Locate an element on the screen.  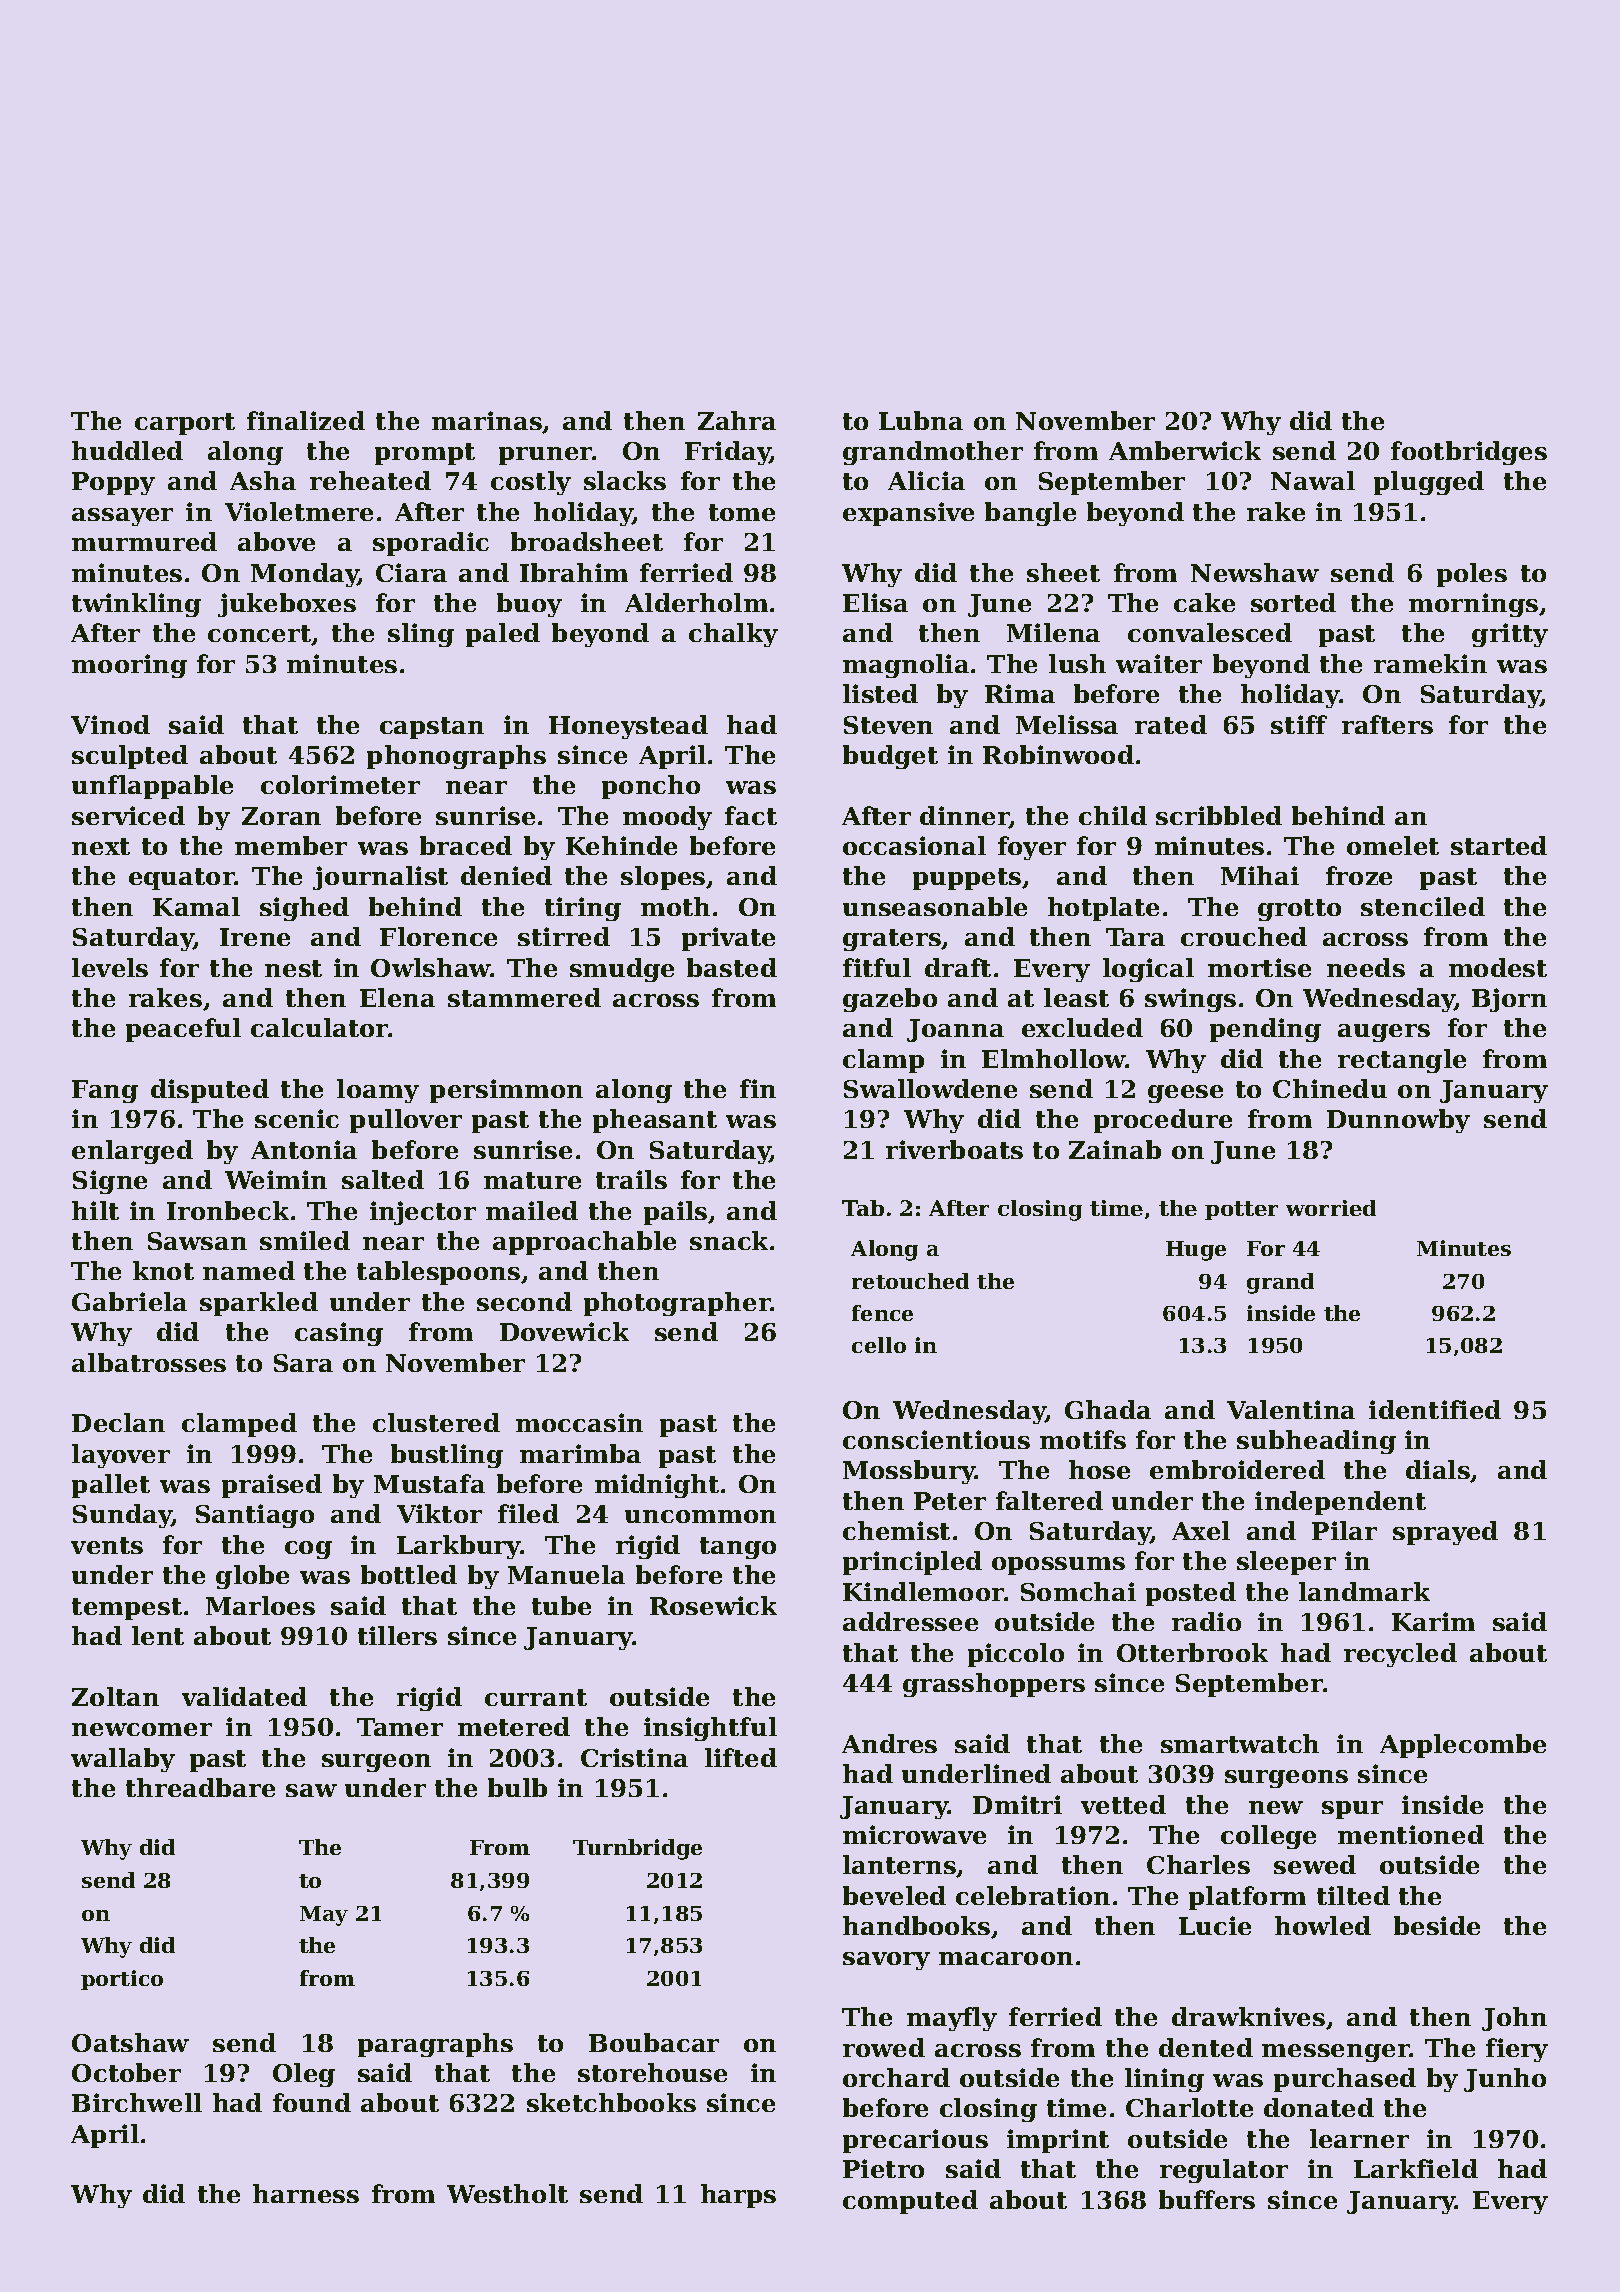
fact is located at coordinates (751, 815).
